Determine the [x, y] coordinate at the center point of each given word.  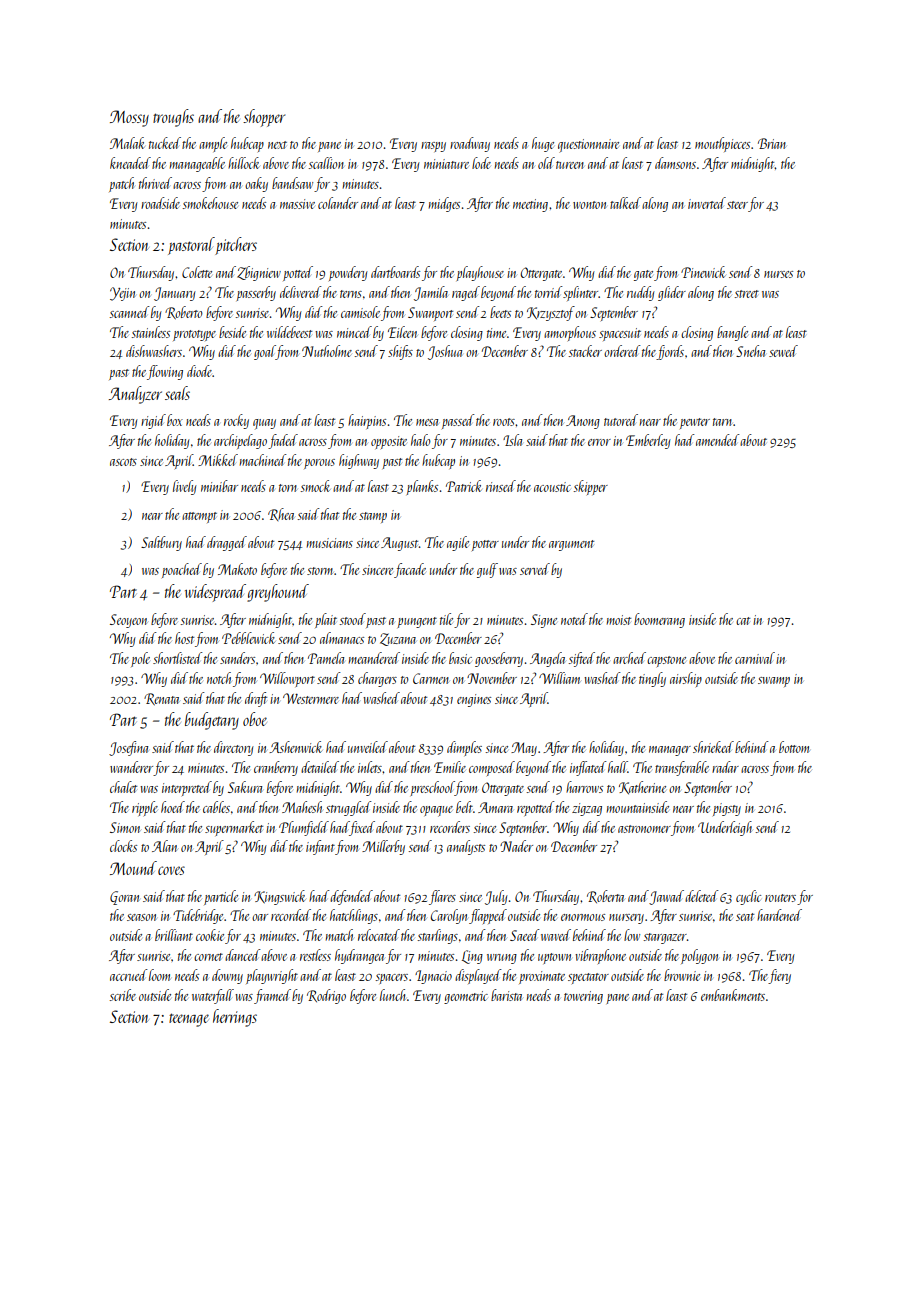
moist [619, 620]
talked [625, 203]
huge [543, 144]
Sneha [750, 351]
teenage [189, 1020]
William [559, 678]
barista [506, 995]
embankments [733, 995]
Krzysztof [551, 313]
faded [283, 441]
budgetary [212, 721]
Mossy [129, 118]
